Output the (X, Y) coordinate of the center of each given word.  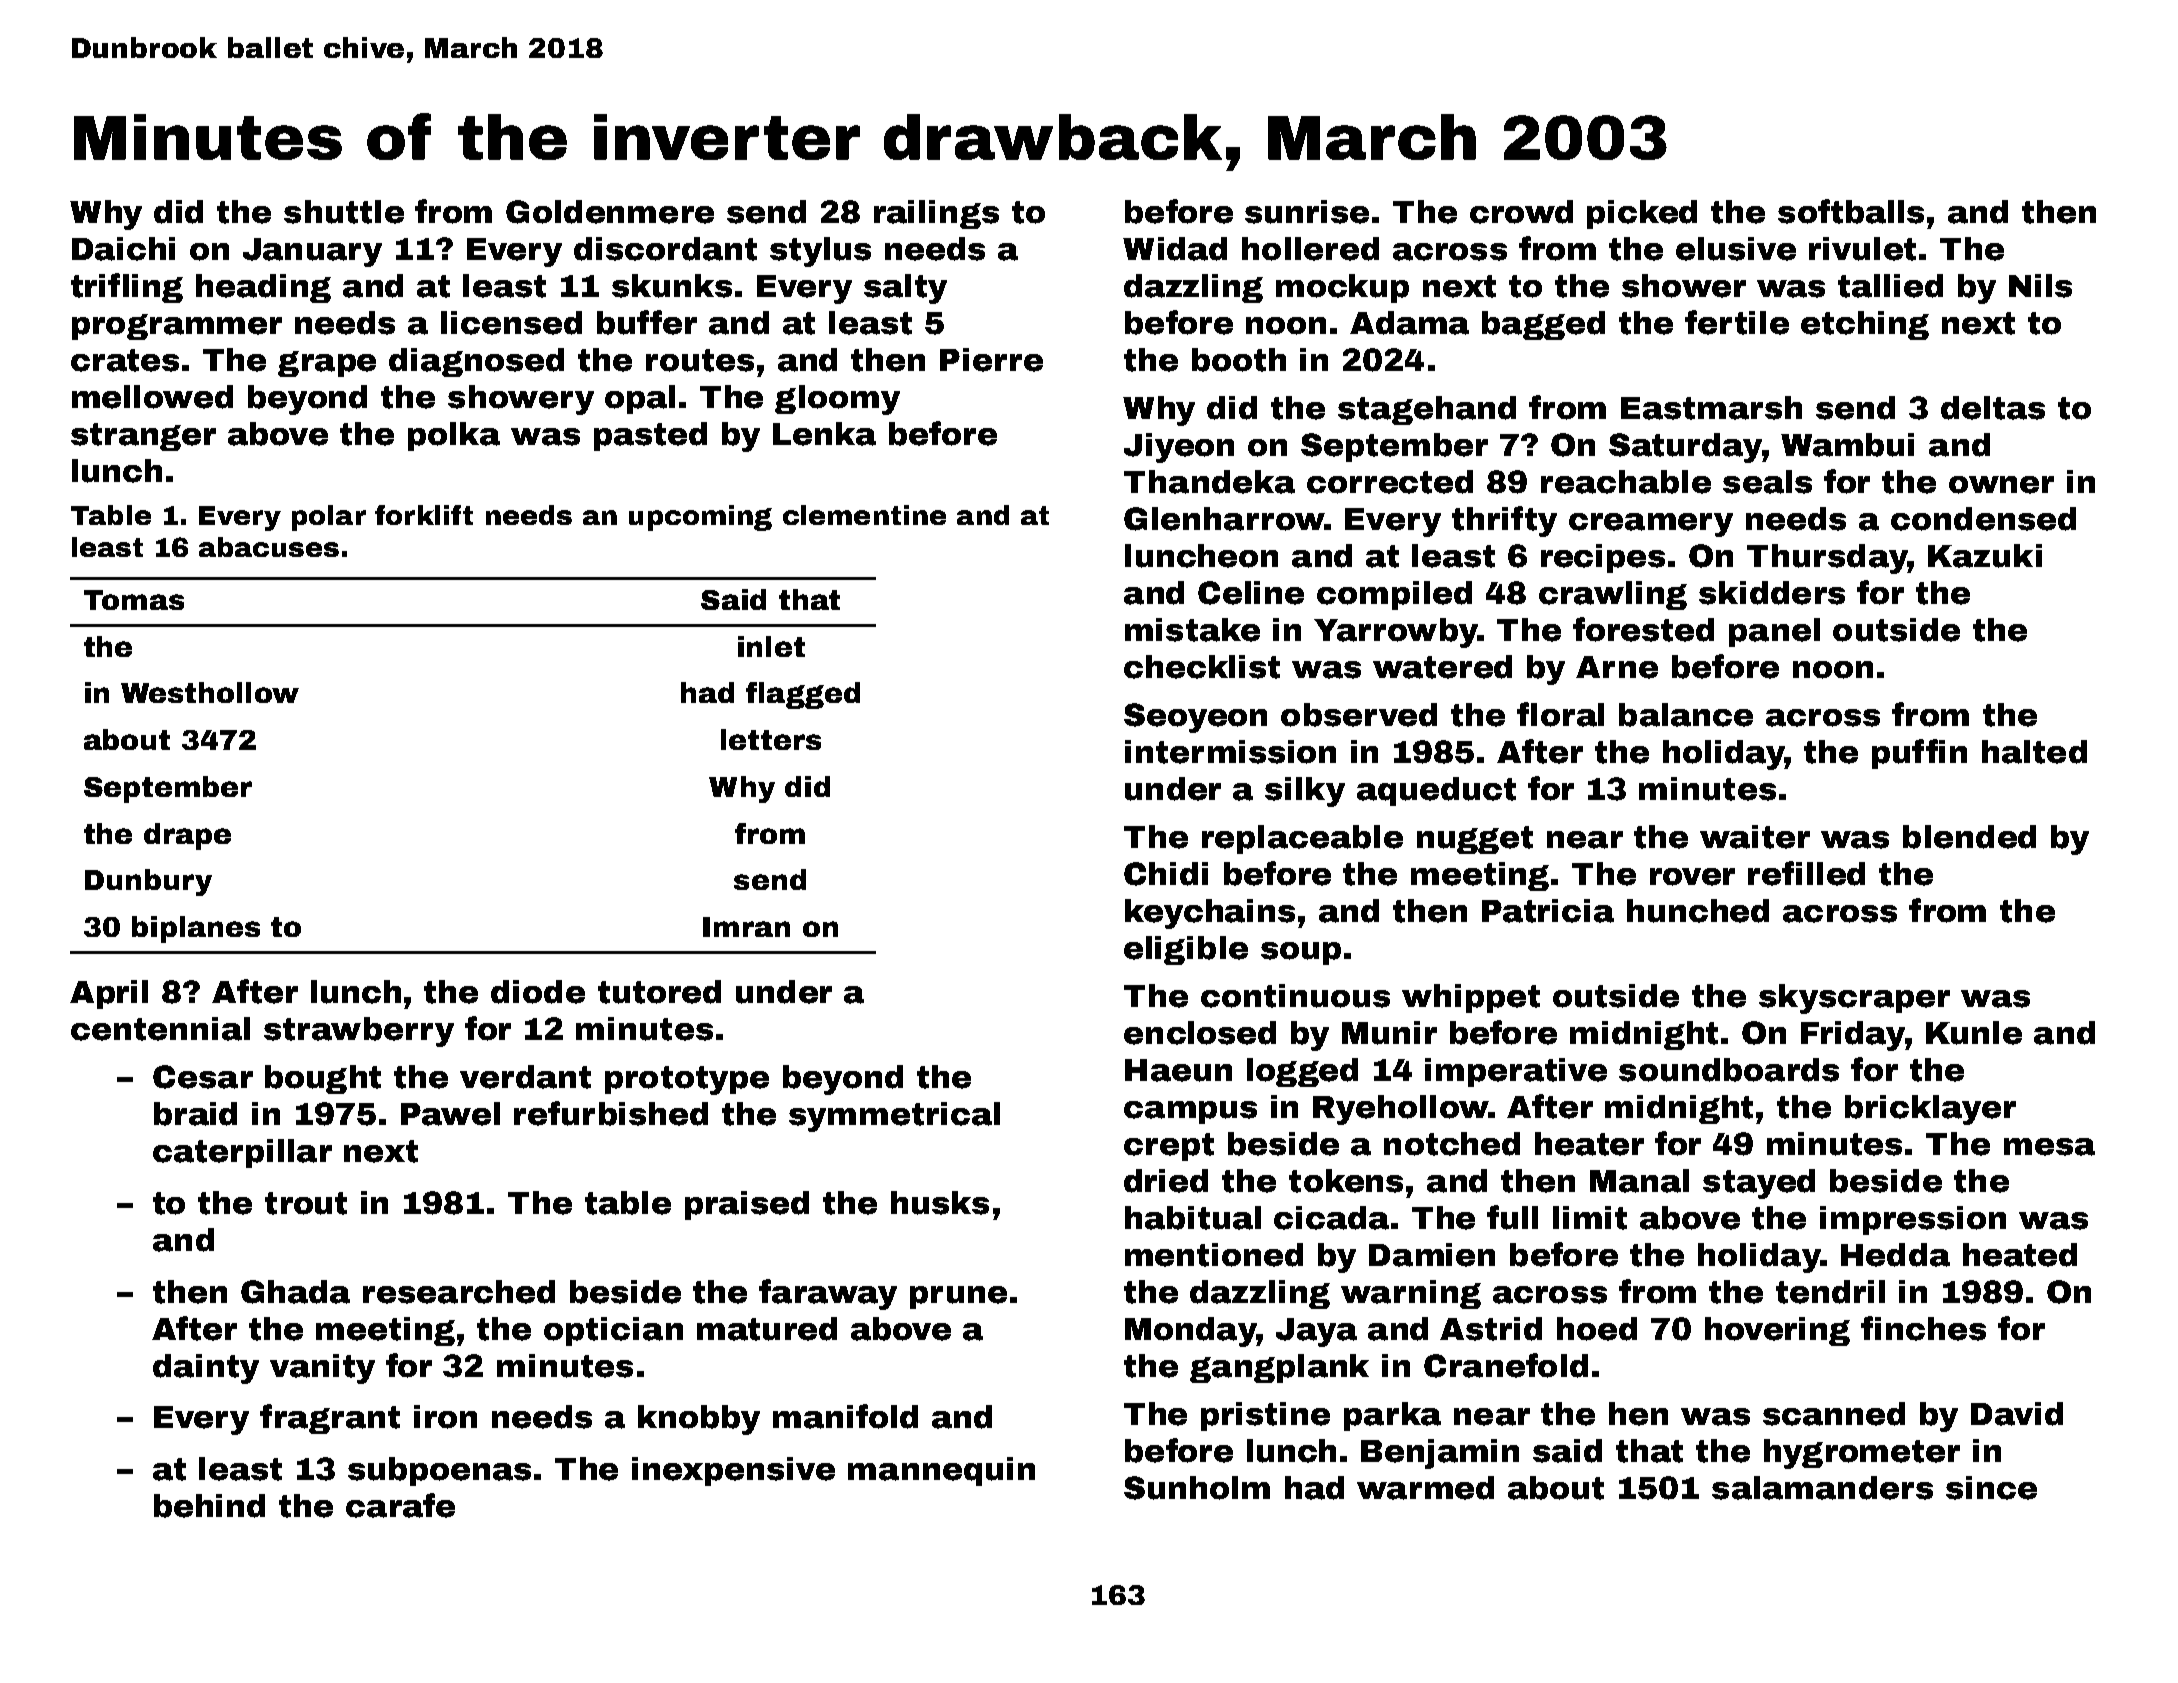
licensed (511, 323)
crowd (1521, 212)
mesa (2049, 1147)
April (109, 994)
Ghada (295, 1292)
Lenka (824, 434)
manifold (845, 1416)
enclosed (1200, 1033)
